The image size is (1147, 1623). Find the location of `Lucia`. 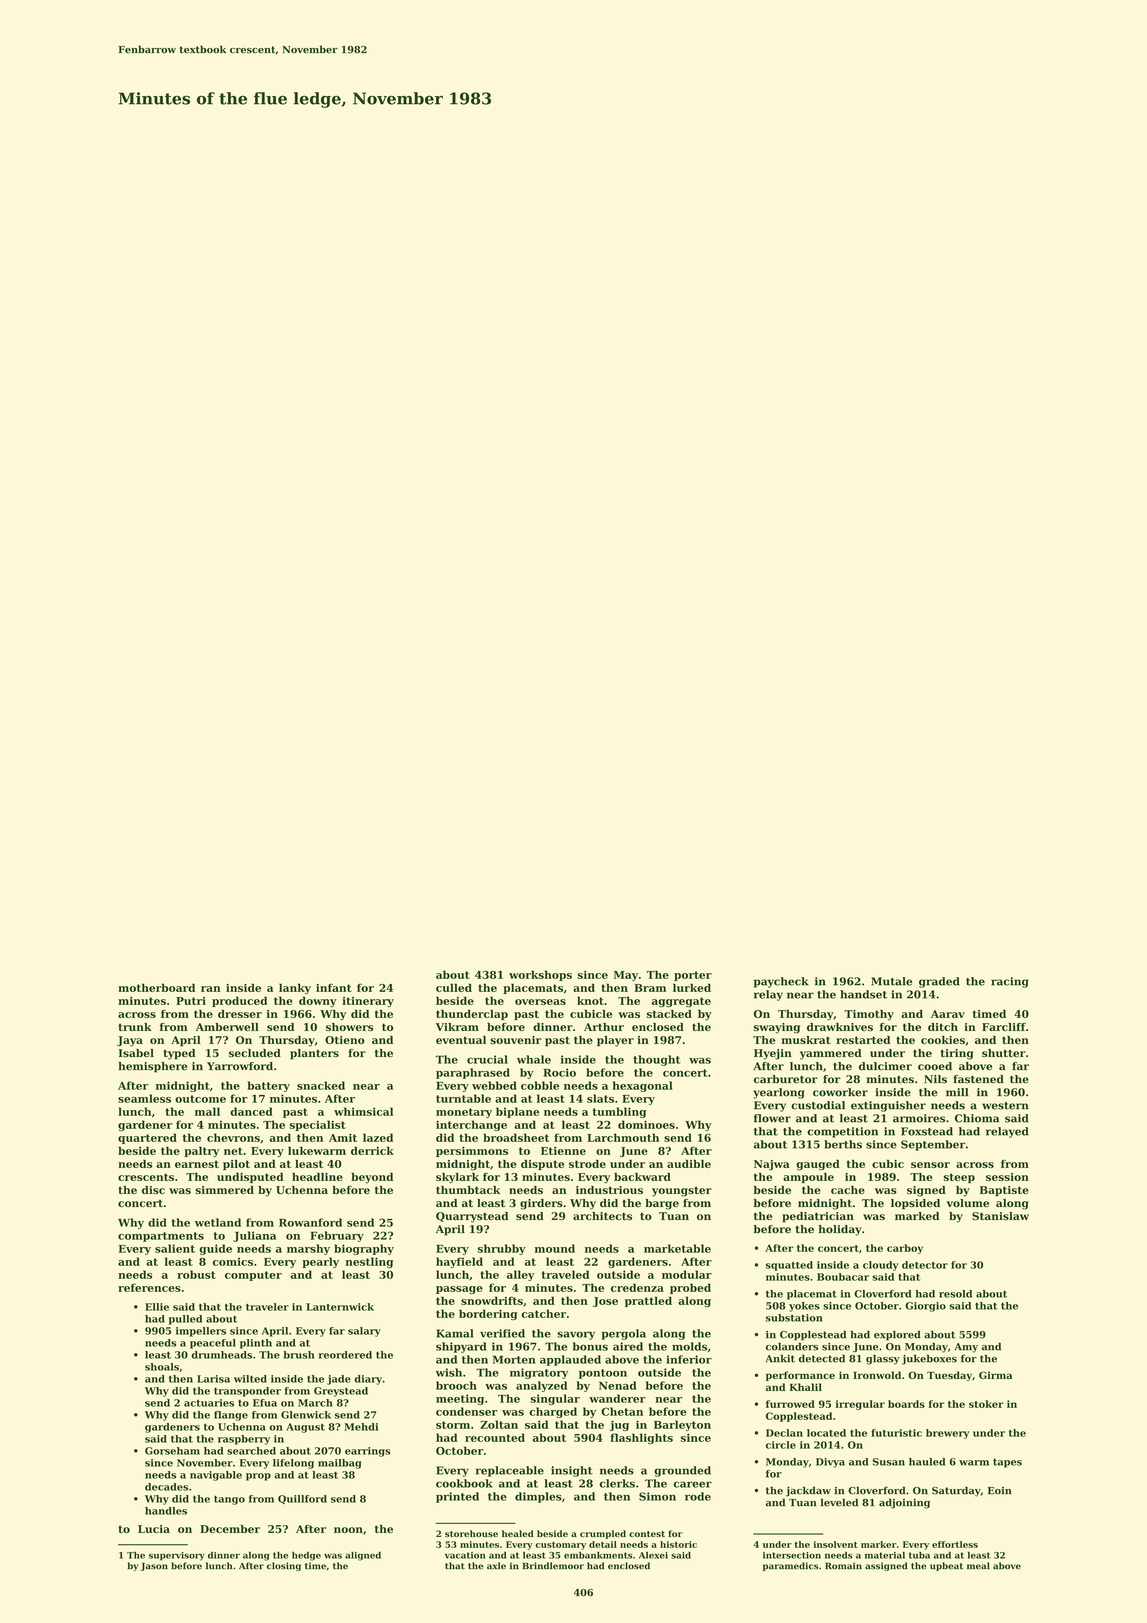

Lucia is located at coordinates (154, 1529).
